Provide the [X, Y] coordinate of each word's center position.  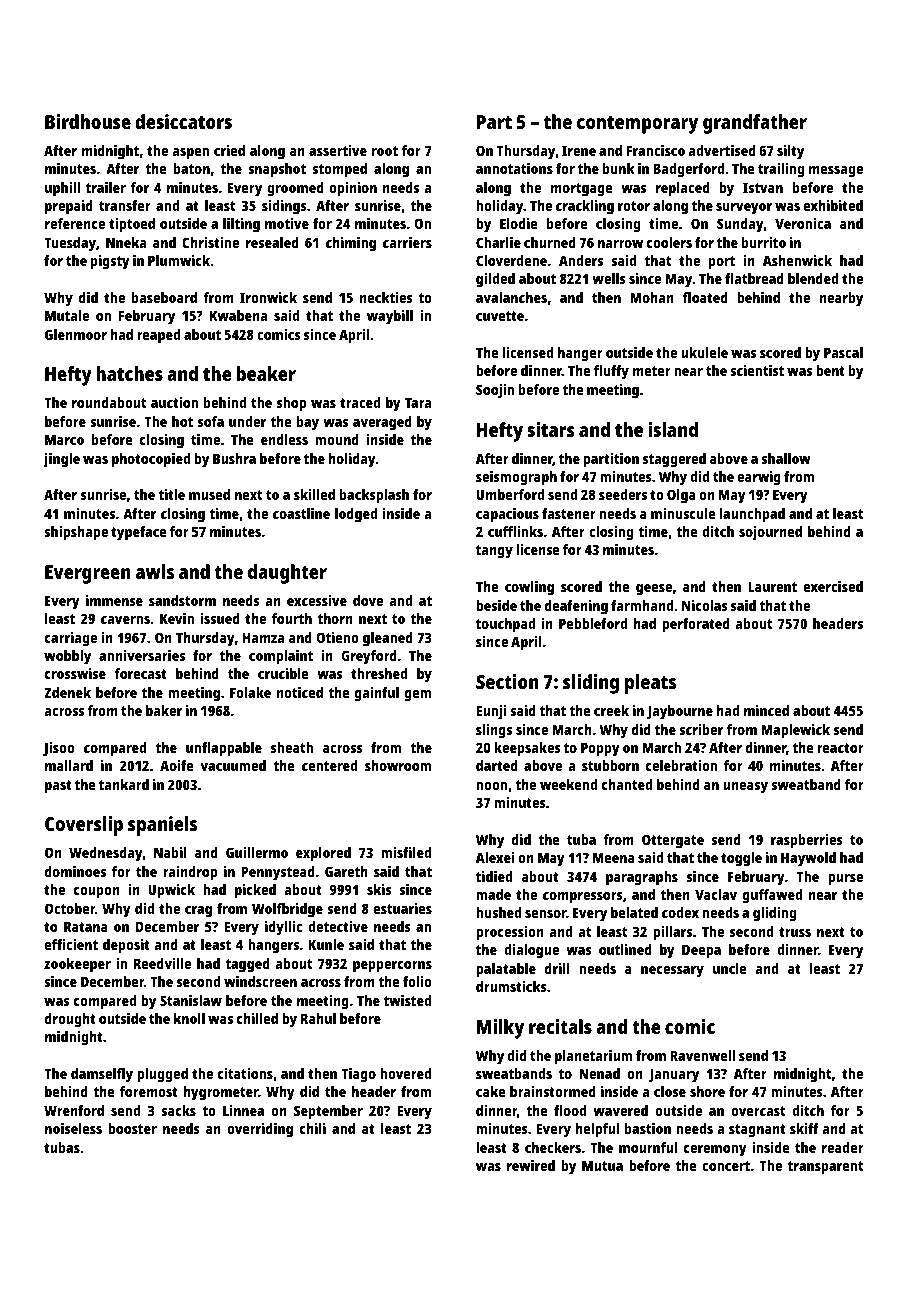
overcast [758, 1111]
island [673, 429]
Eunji [491, 712]
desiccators [183, 121]
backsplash [374, 496]
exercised [833, 586]
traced [360, 402]
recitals [560, 1026]
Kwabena [238, 315]
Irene [579, 150]
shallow [786, 458]
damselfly [102, 1075]
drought [70, 1020]
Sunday [740, 225]
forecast [140, 673]
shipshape [76, 533]
